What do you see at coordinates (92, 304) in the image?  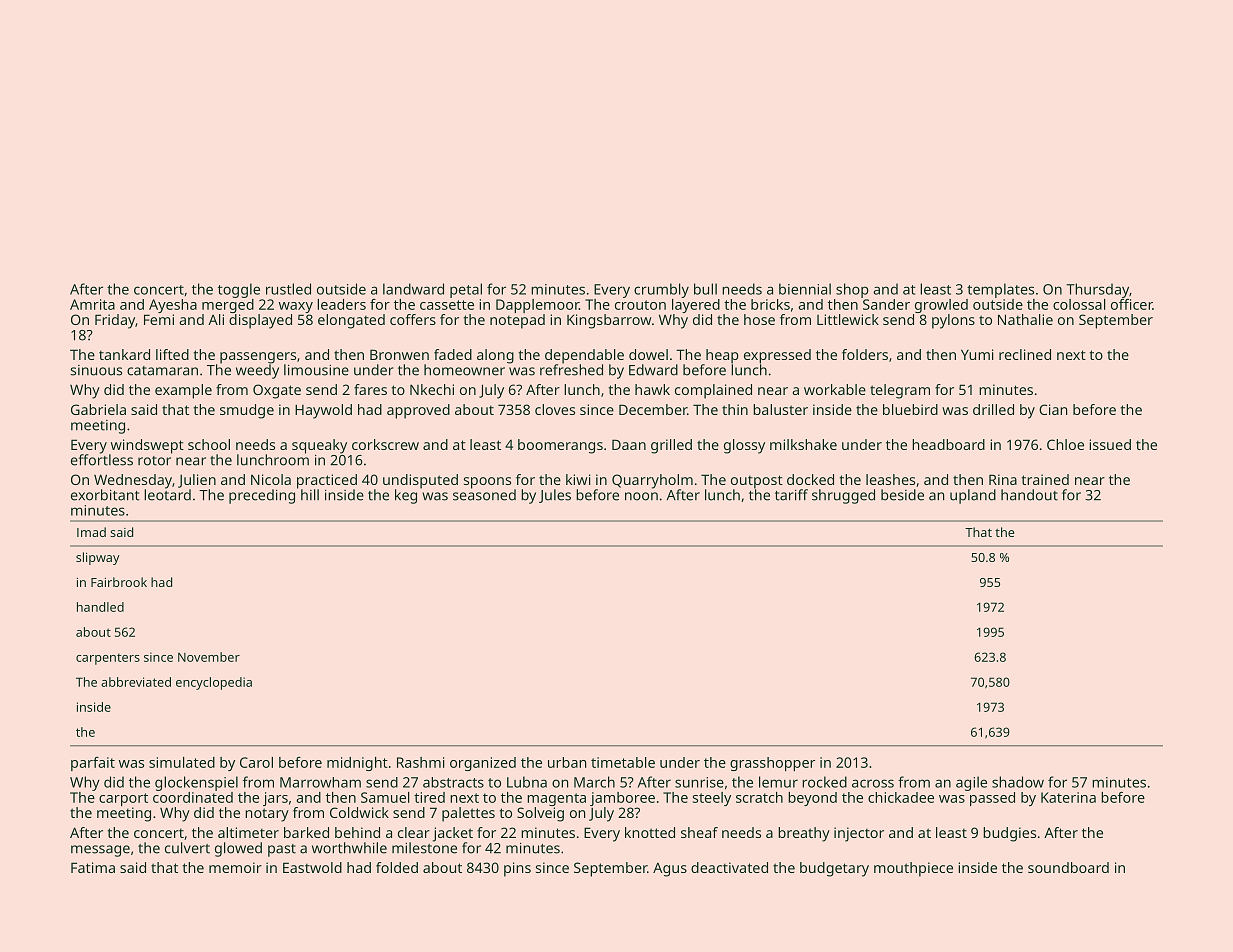 I see `Amrita` at bounding box center [92, 304].
